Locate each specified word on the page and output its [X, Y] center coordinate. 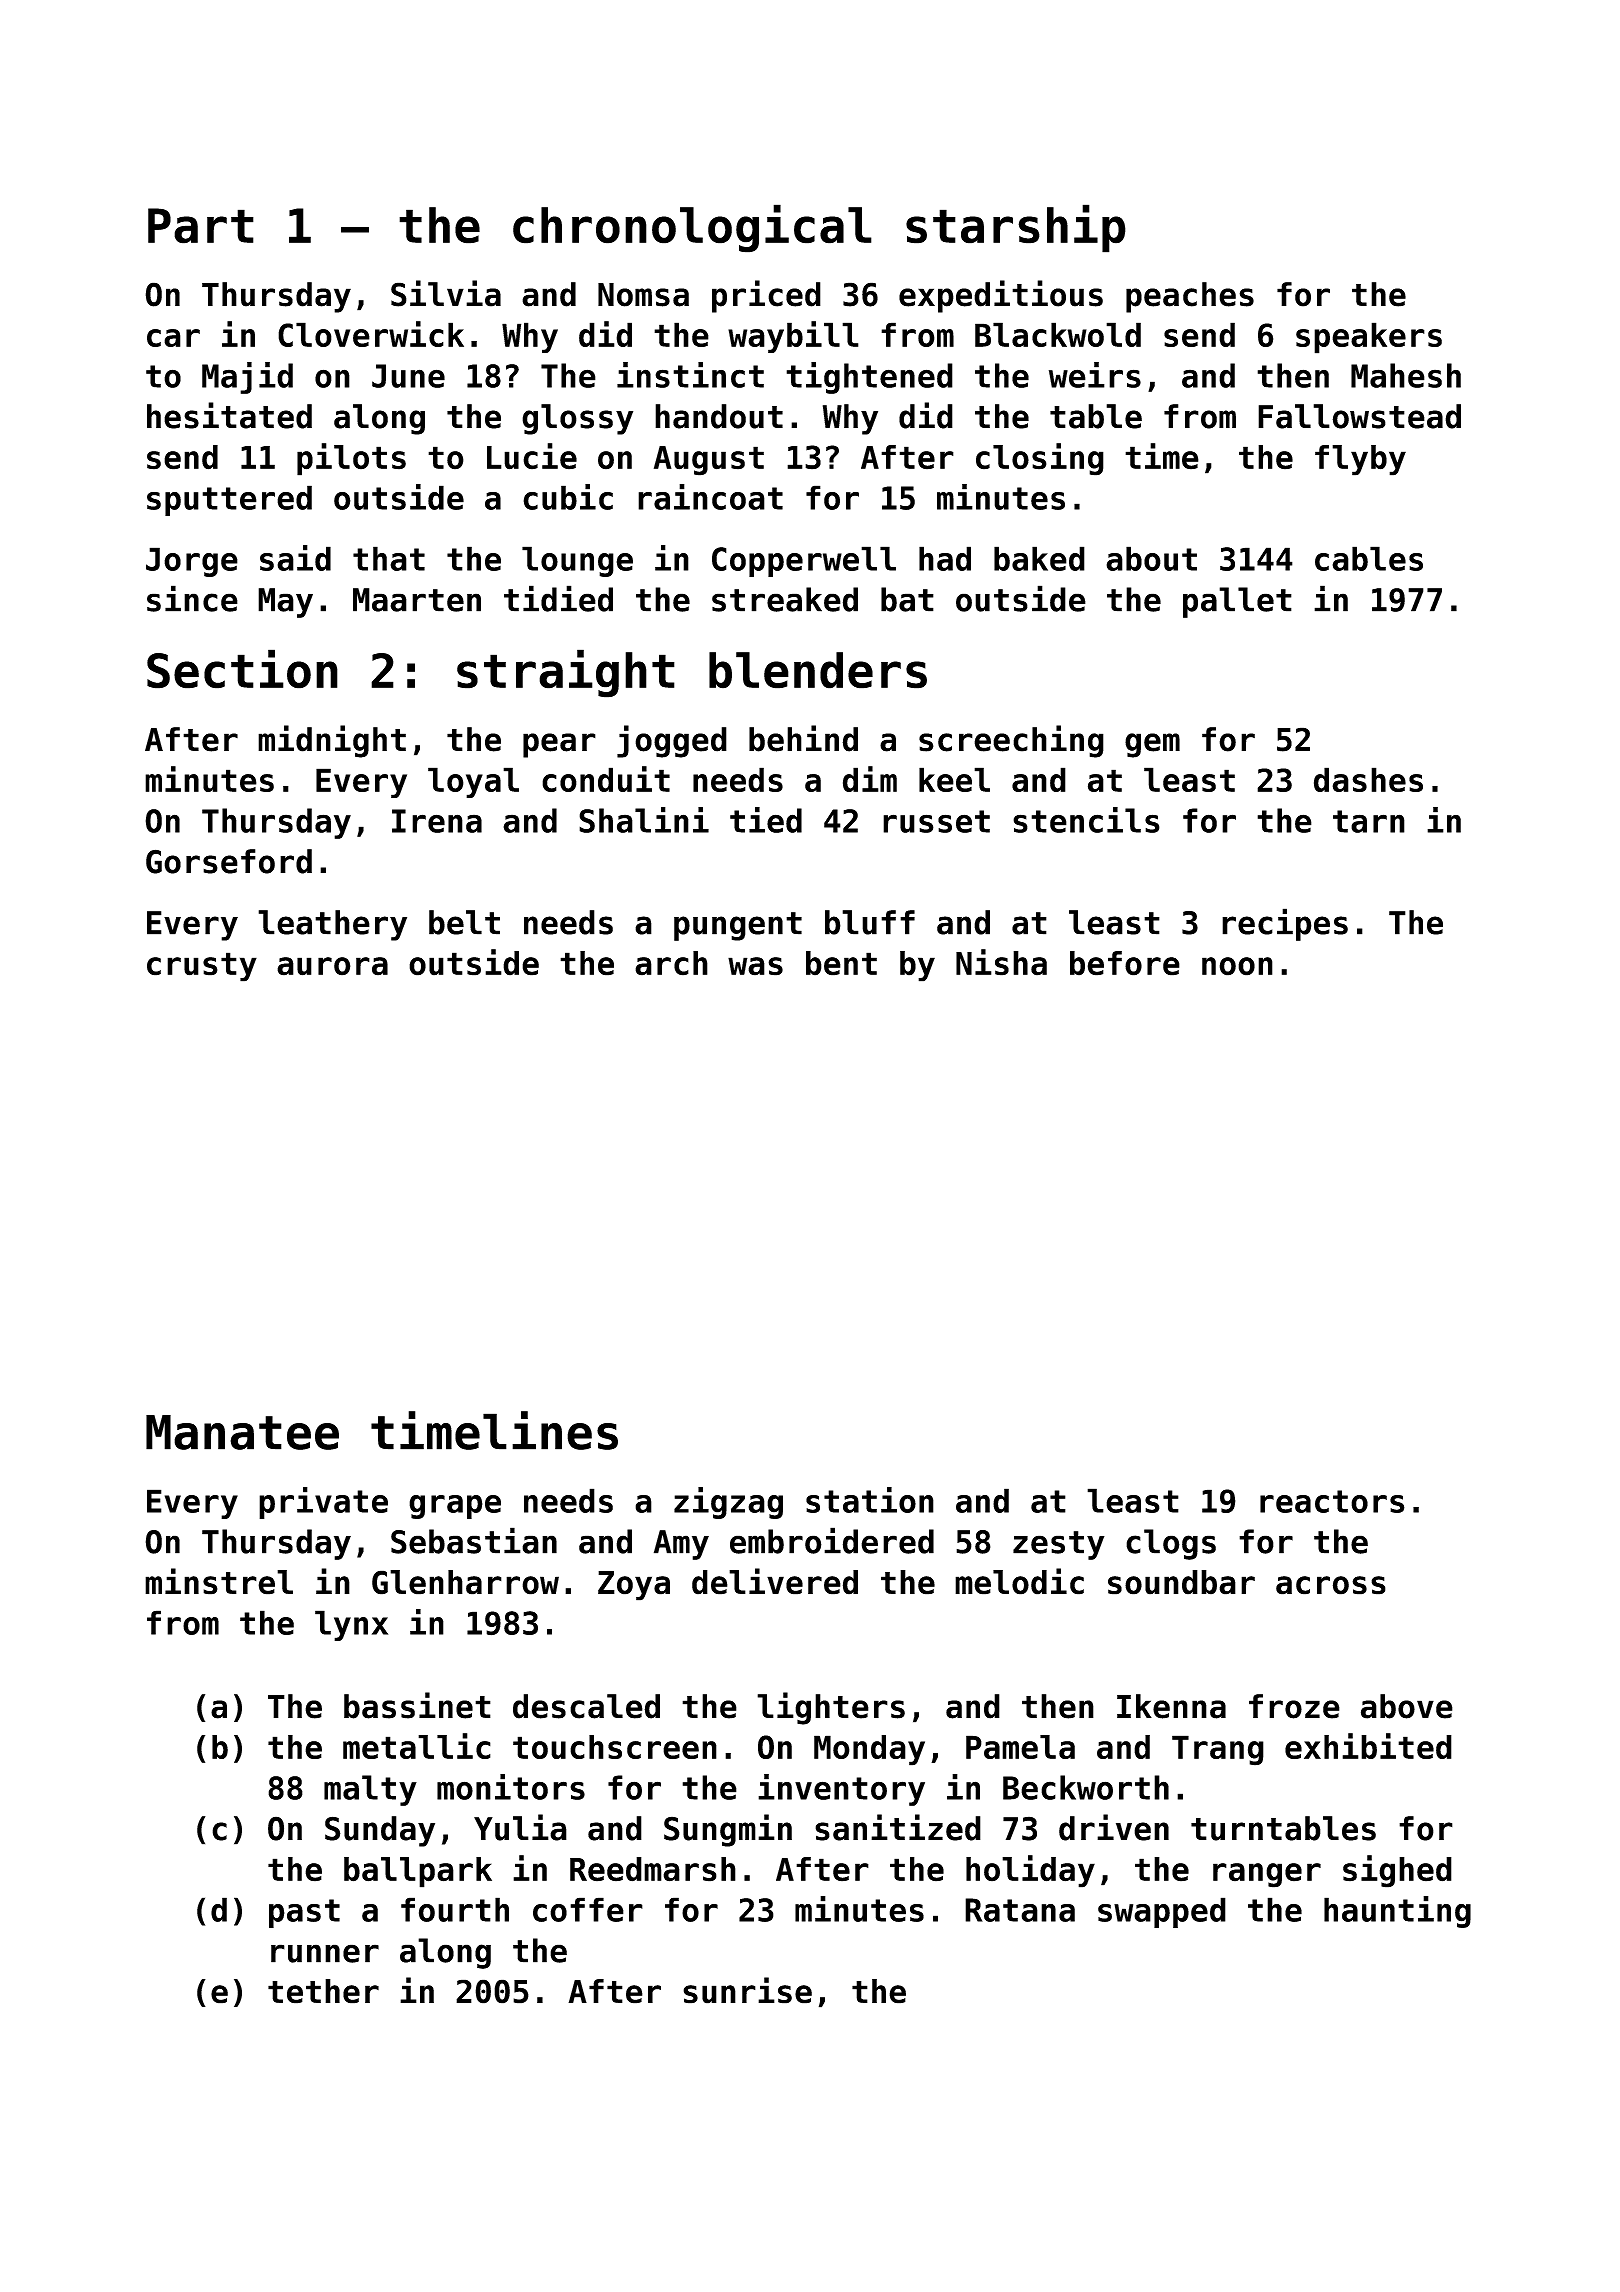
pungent [738, 926]
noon [1237, 966]
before [1125, 963]
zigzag [728, 1503]
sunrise [747, 1990]
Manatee [242, 1432]
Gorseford [229, 861]
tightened [869, 378]
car [173, 338]
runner [325, 1953]
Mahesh [1406, 375]
